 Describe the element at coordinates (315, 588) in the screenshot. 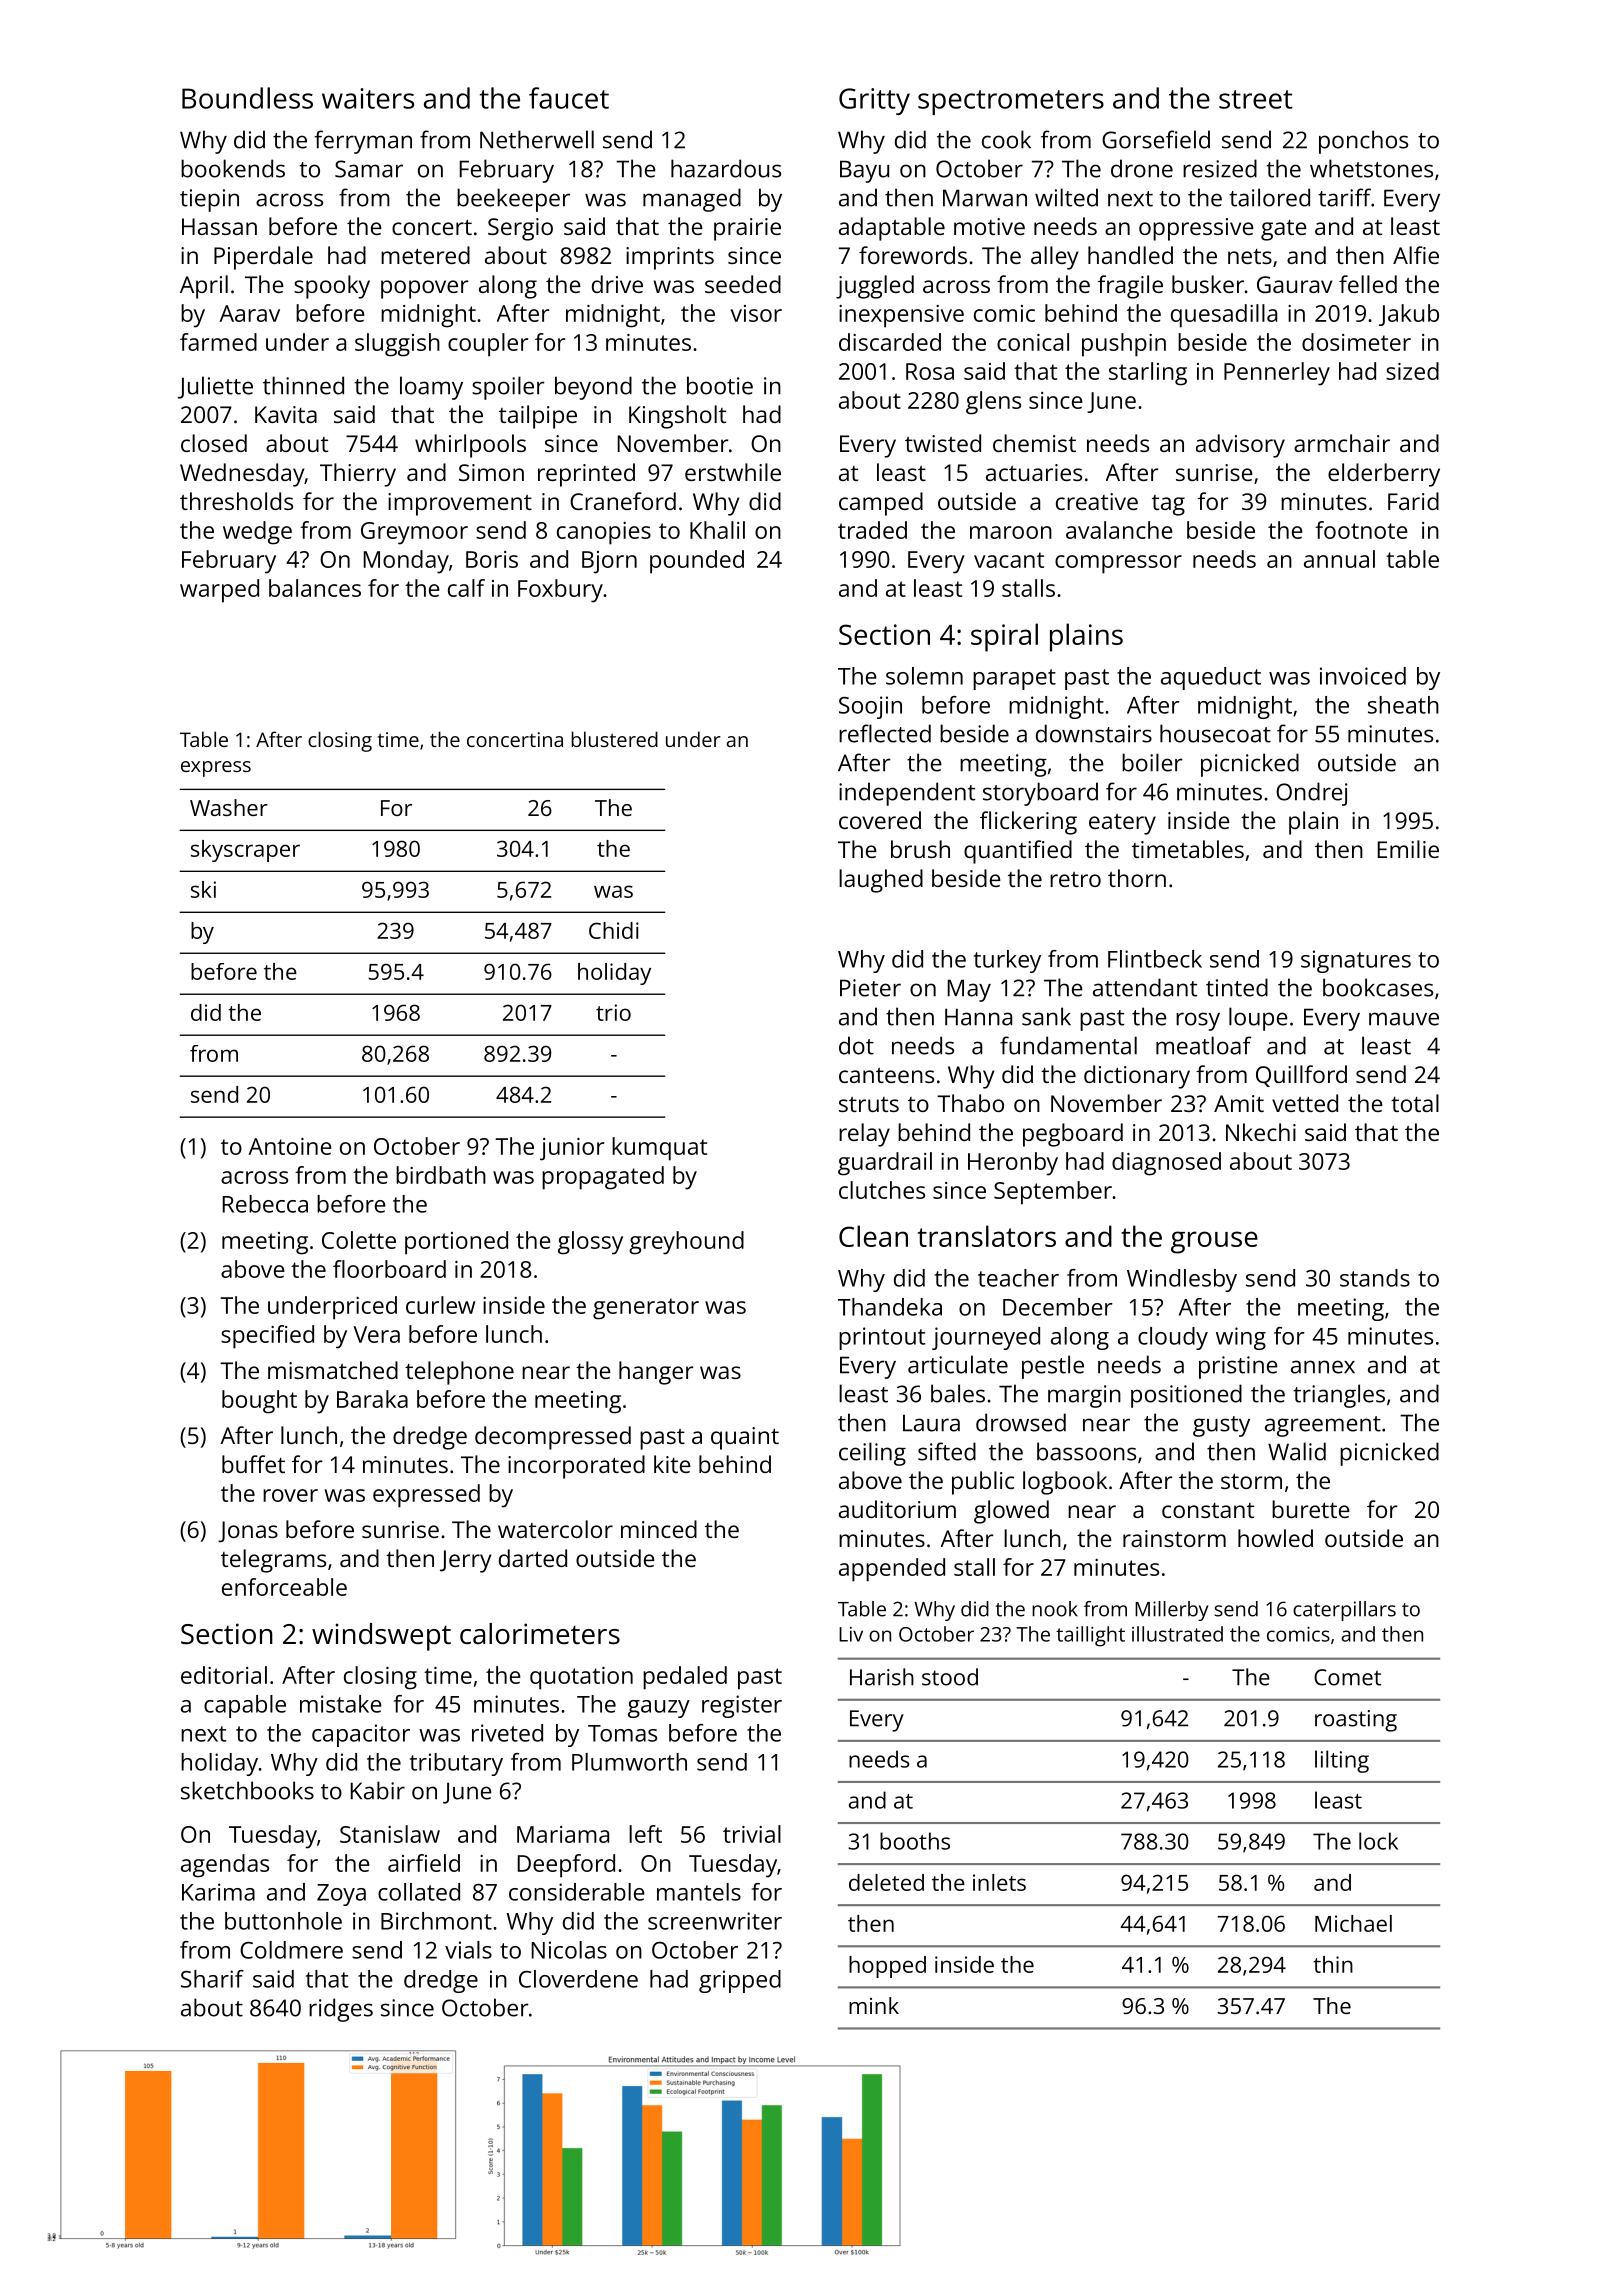

I see `balances` at that location.
